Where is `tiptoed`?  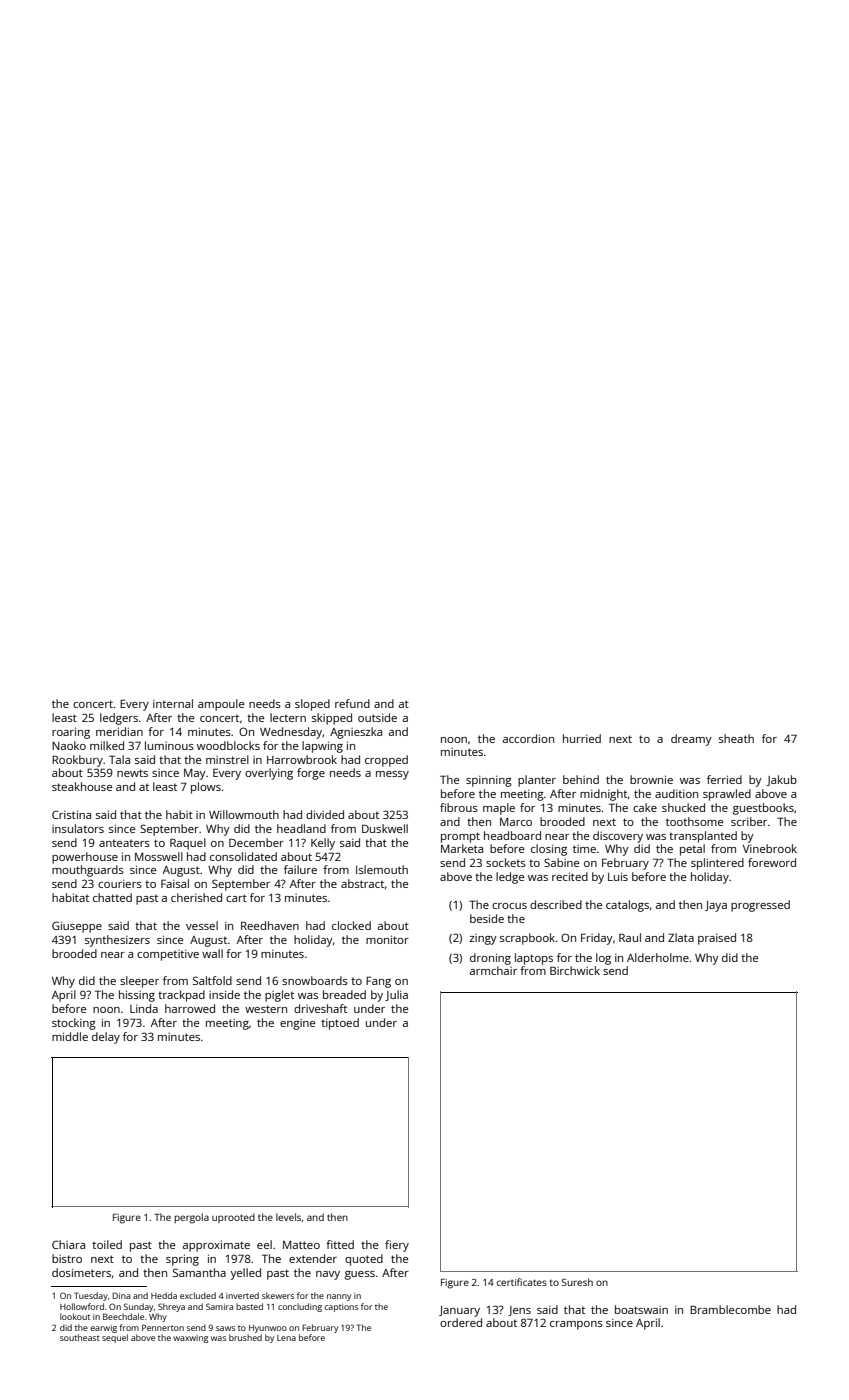
tiptoed is located at coordinates (340, 1024).
